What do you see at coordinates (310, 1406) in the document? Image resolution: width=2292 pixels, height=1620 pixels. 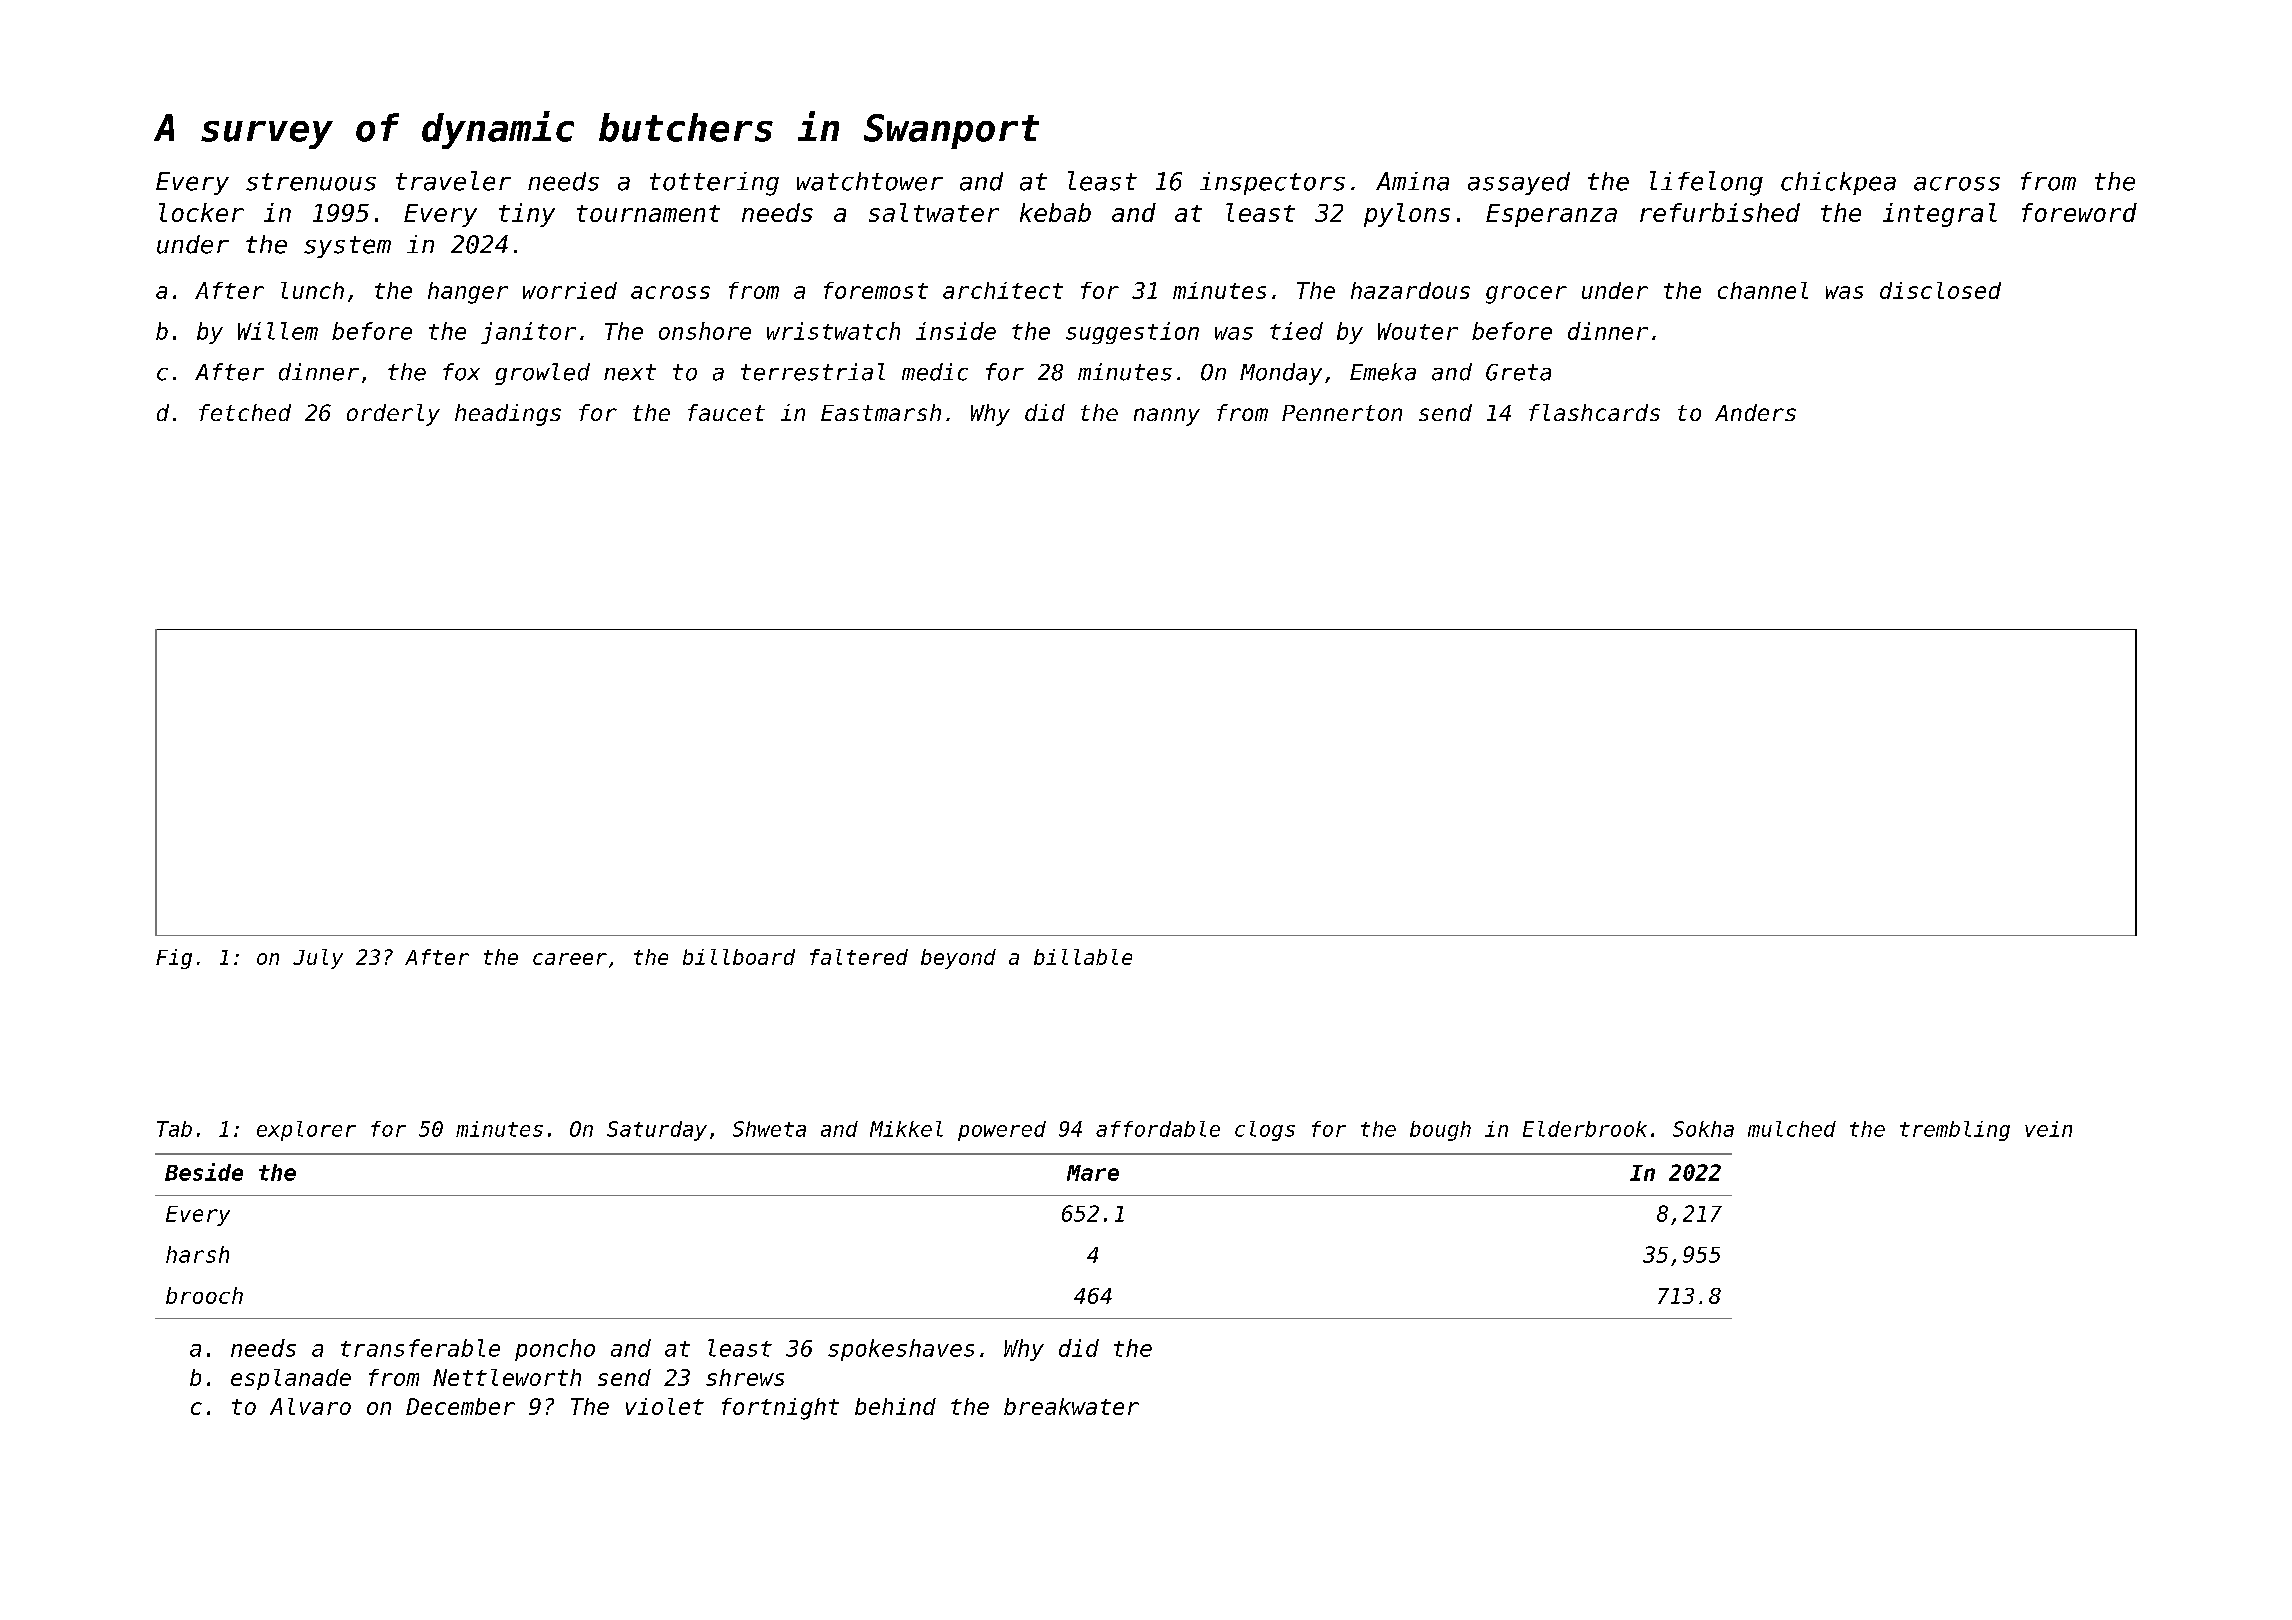 I see `Alvaro` at bounding box center [310, 1406].
